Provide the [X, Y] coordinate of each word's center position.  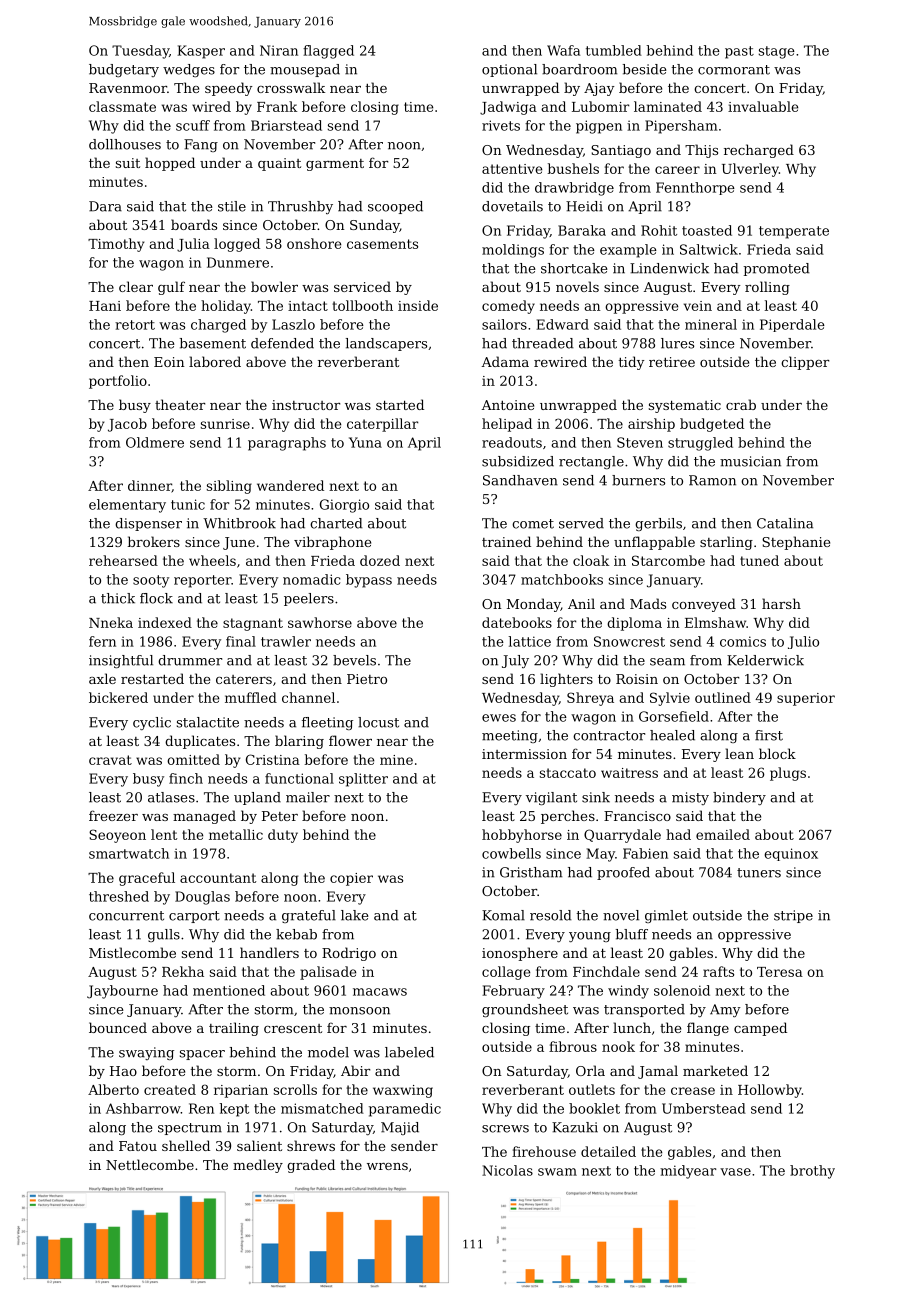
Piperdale [792, 325]
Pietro [367, 679]
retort [135, 325]
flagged [328, 52]
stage [777, 52]
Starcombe [668, 560]
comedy [508, 307]
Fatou [138, 1146]
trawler [286, 641]
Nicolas [507, 1170]
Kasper [201, 52]
